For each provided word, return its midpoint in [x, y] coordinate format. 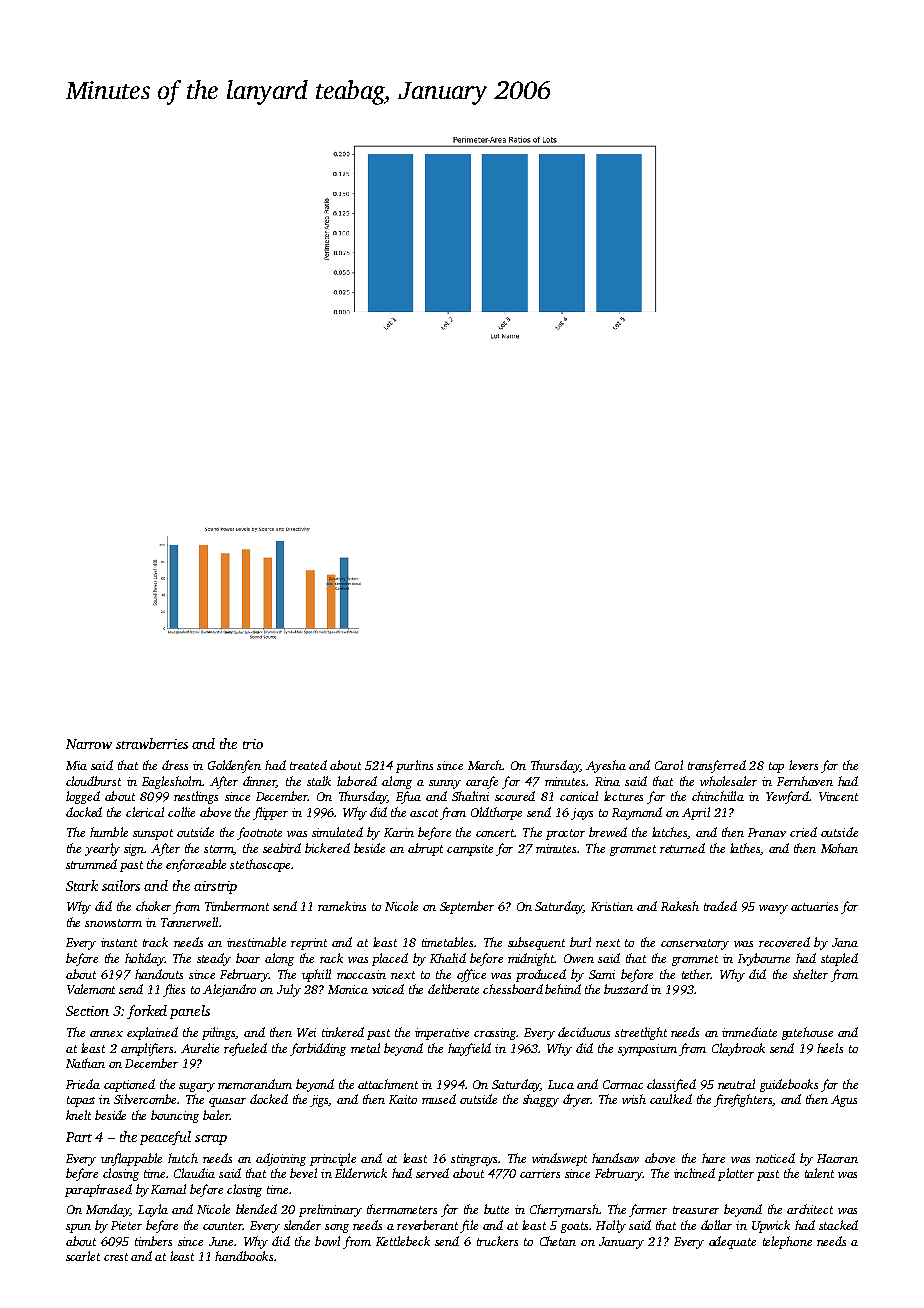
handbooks [244, 1256]
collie [181, 812]
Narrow [89, 744]
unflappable [131, 1159]
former [648, 1210]
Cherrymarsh [564, 1210]
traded [720, 906]
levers [803, 765]
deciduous [584, 1032]
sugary [197, 1087]
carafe [482, 782]
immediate [749, 1032]
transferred [717, 766]
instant [119, 942]
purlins [414, 766]
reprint [309, 944]
